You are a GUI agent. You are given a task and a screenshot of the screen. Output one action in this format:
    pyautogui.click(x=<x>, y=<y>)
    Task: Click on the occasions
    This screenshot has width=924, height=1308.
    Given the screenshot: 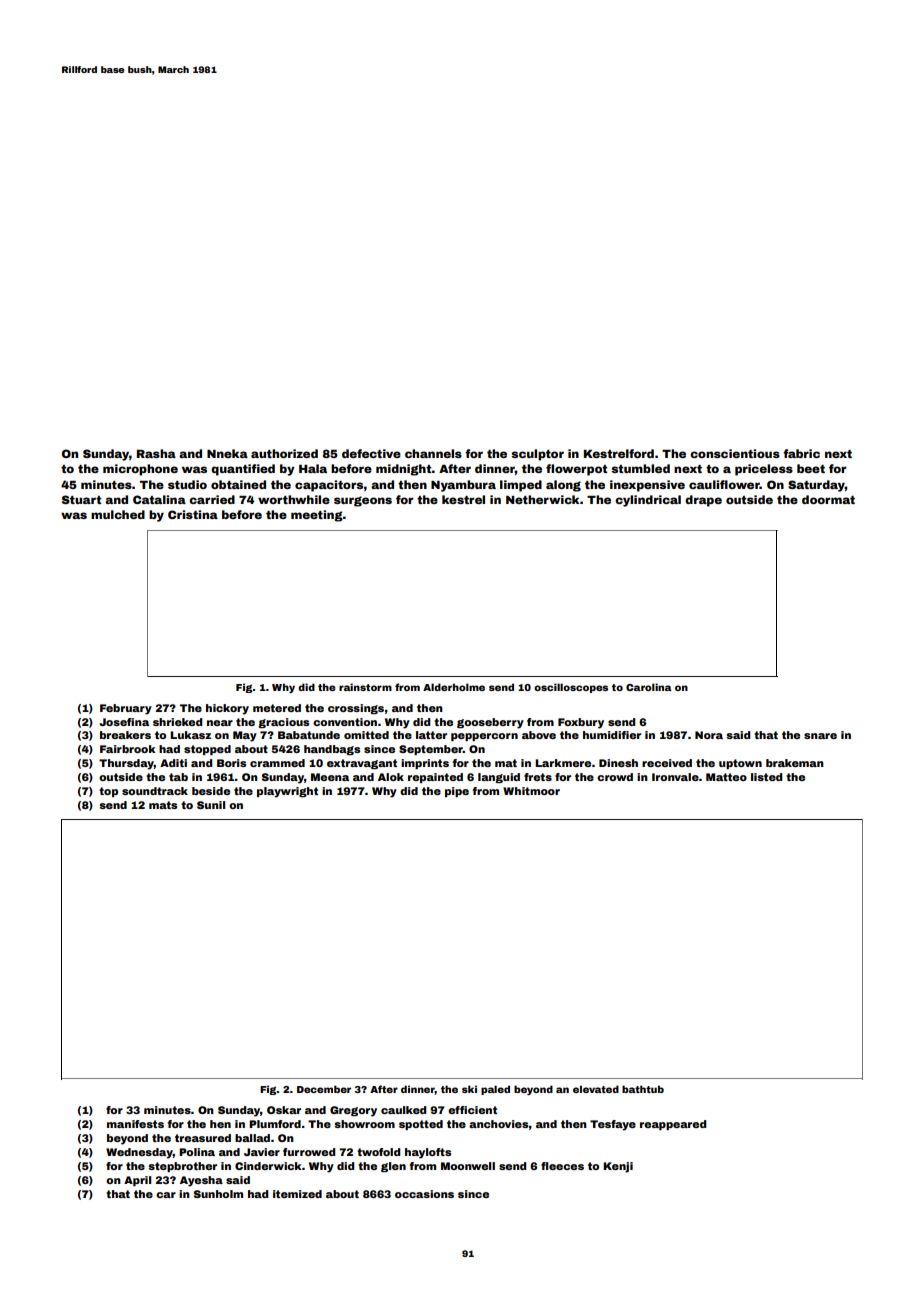 What is the action you would take?
    pyautogui.click(x=424, y=1194)
